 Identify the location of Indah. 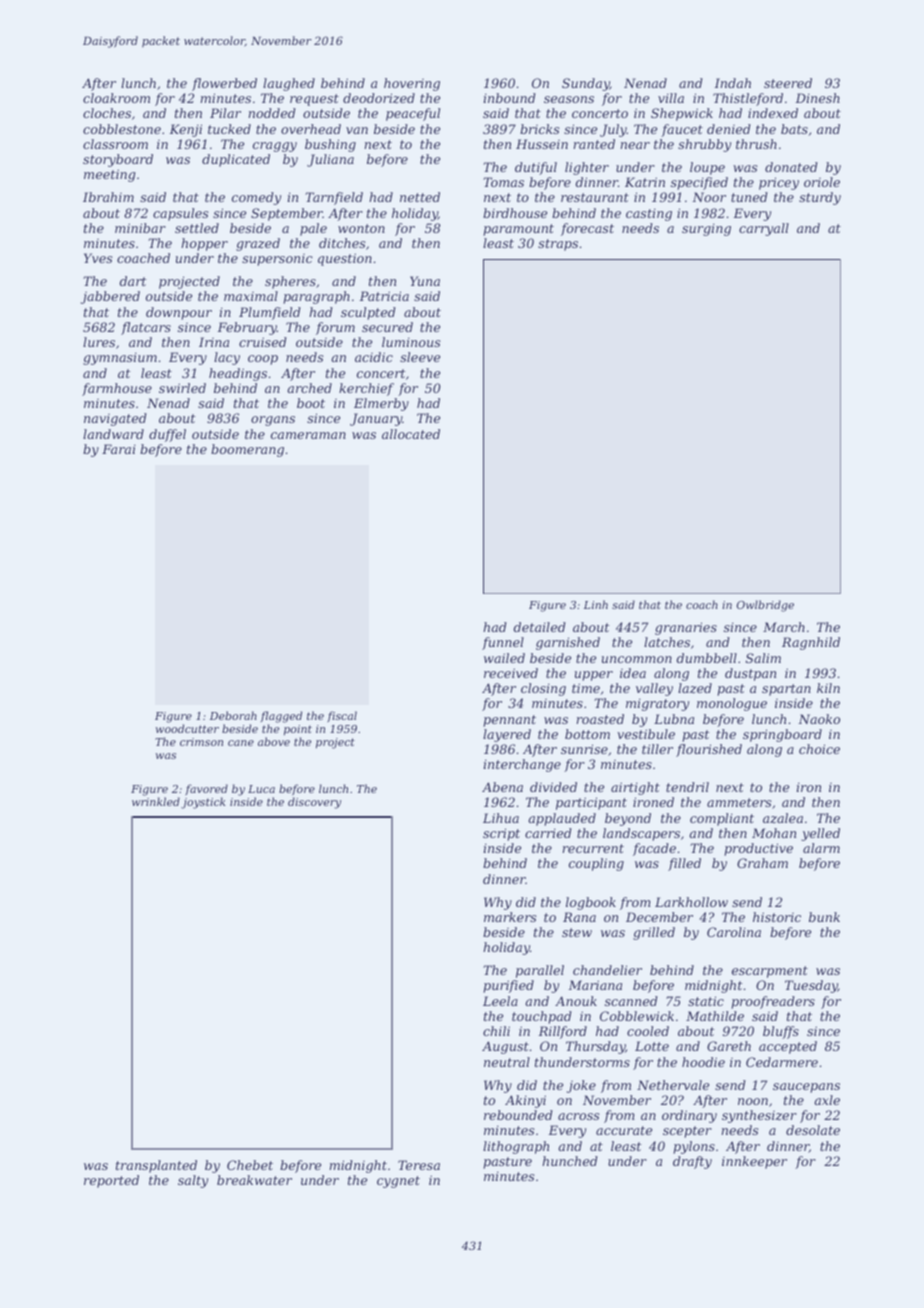
(732, 83).
